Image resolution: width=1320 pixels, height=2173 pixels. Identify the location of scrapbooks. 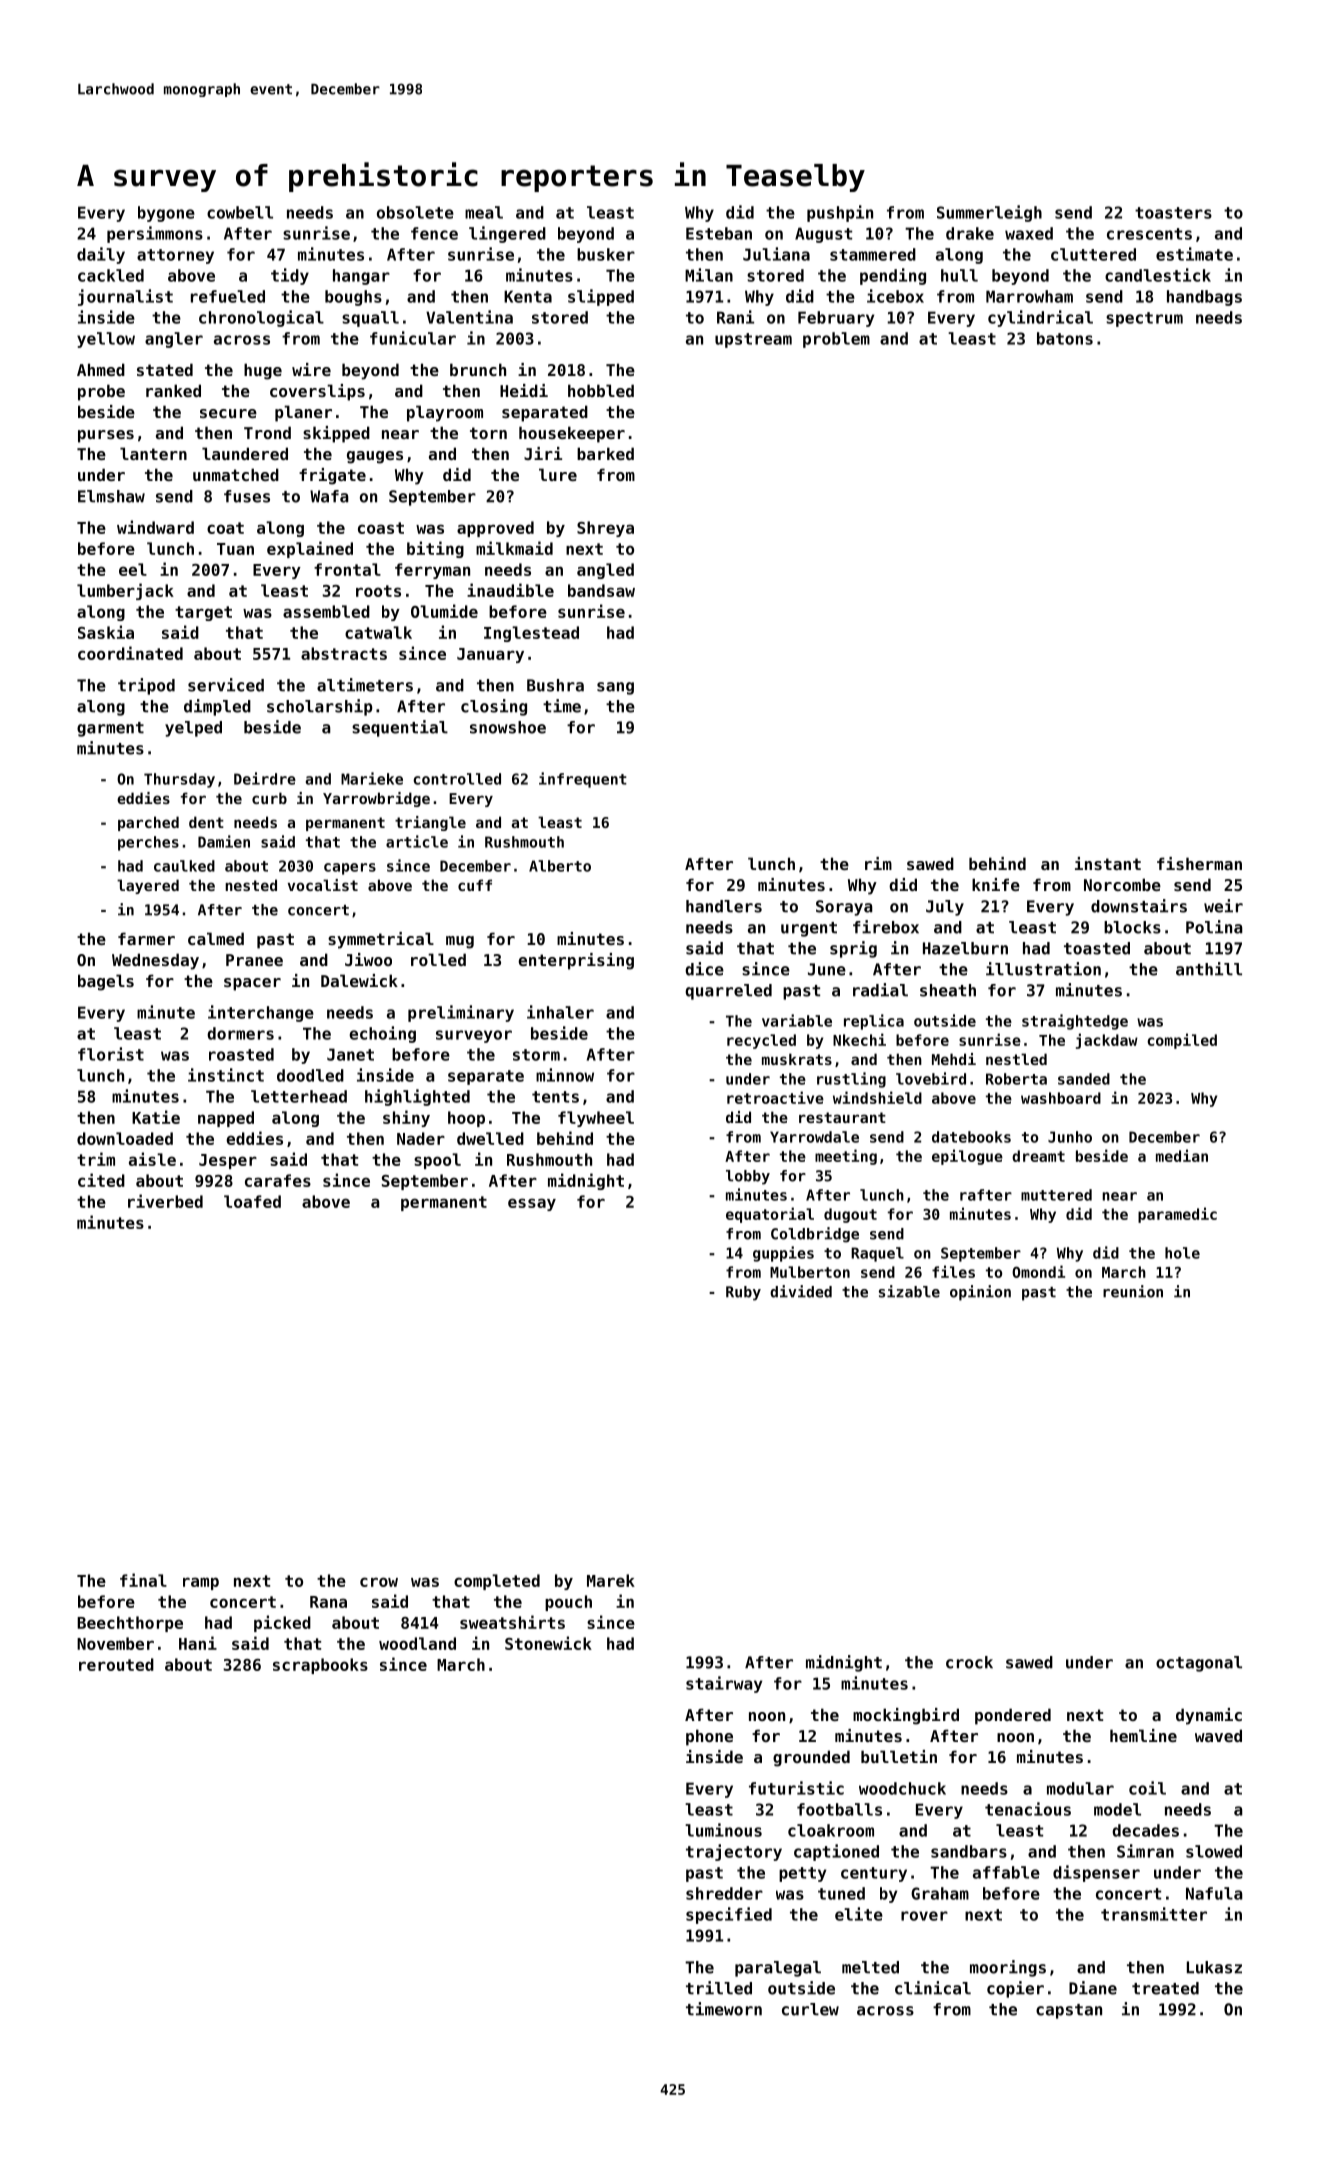
(320, 1666).
